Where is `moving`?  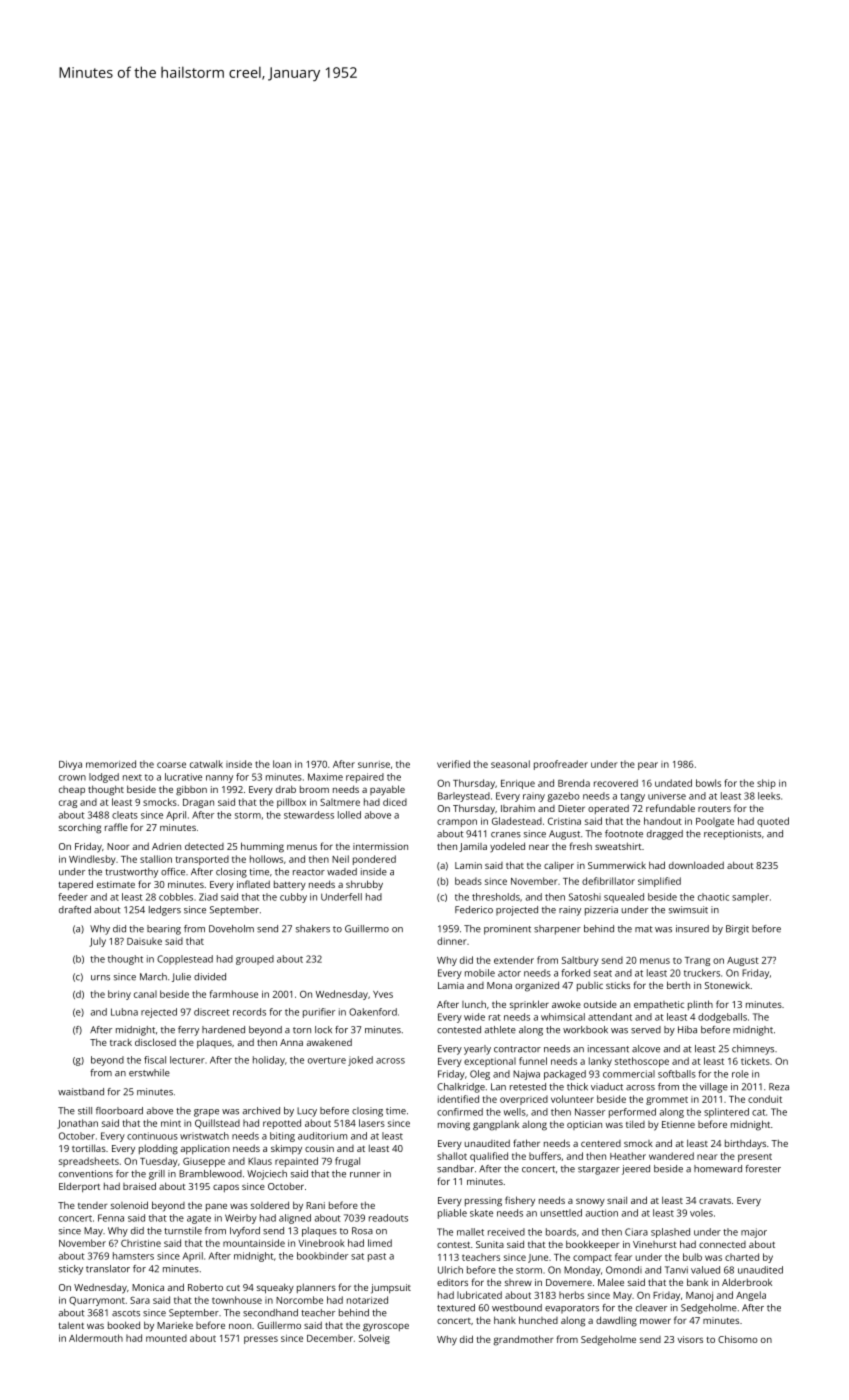
moving is located at coordinates (454, 1126).
